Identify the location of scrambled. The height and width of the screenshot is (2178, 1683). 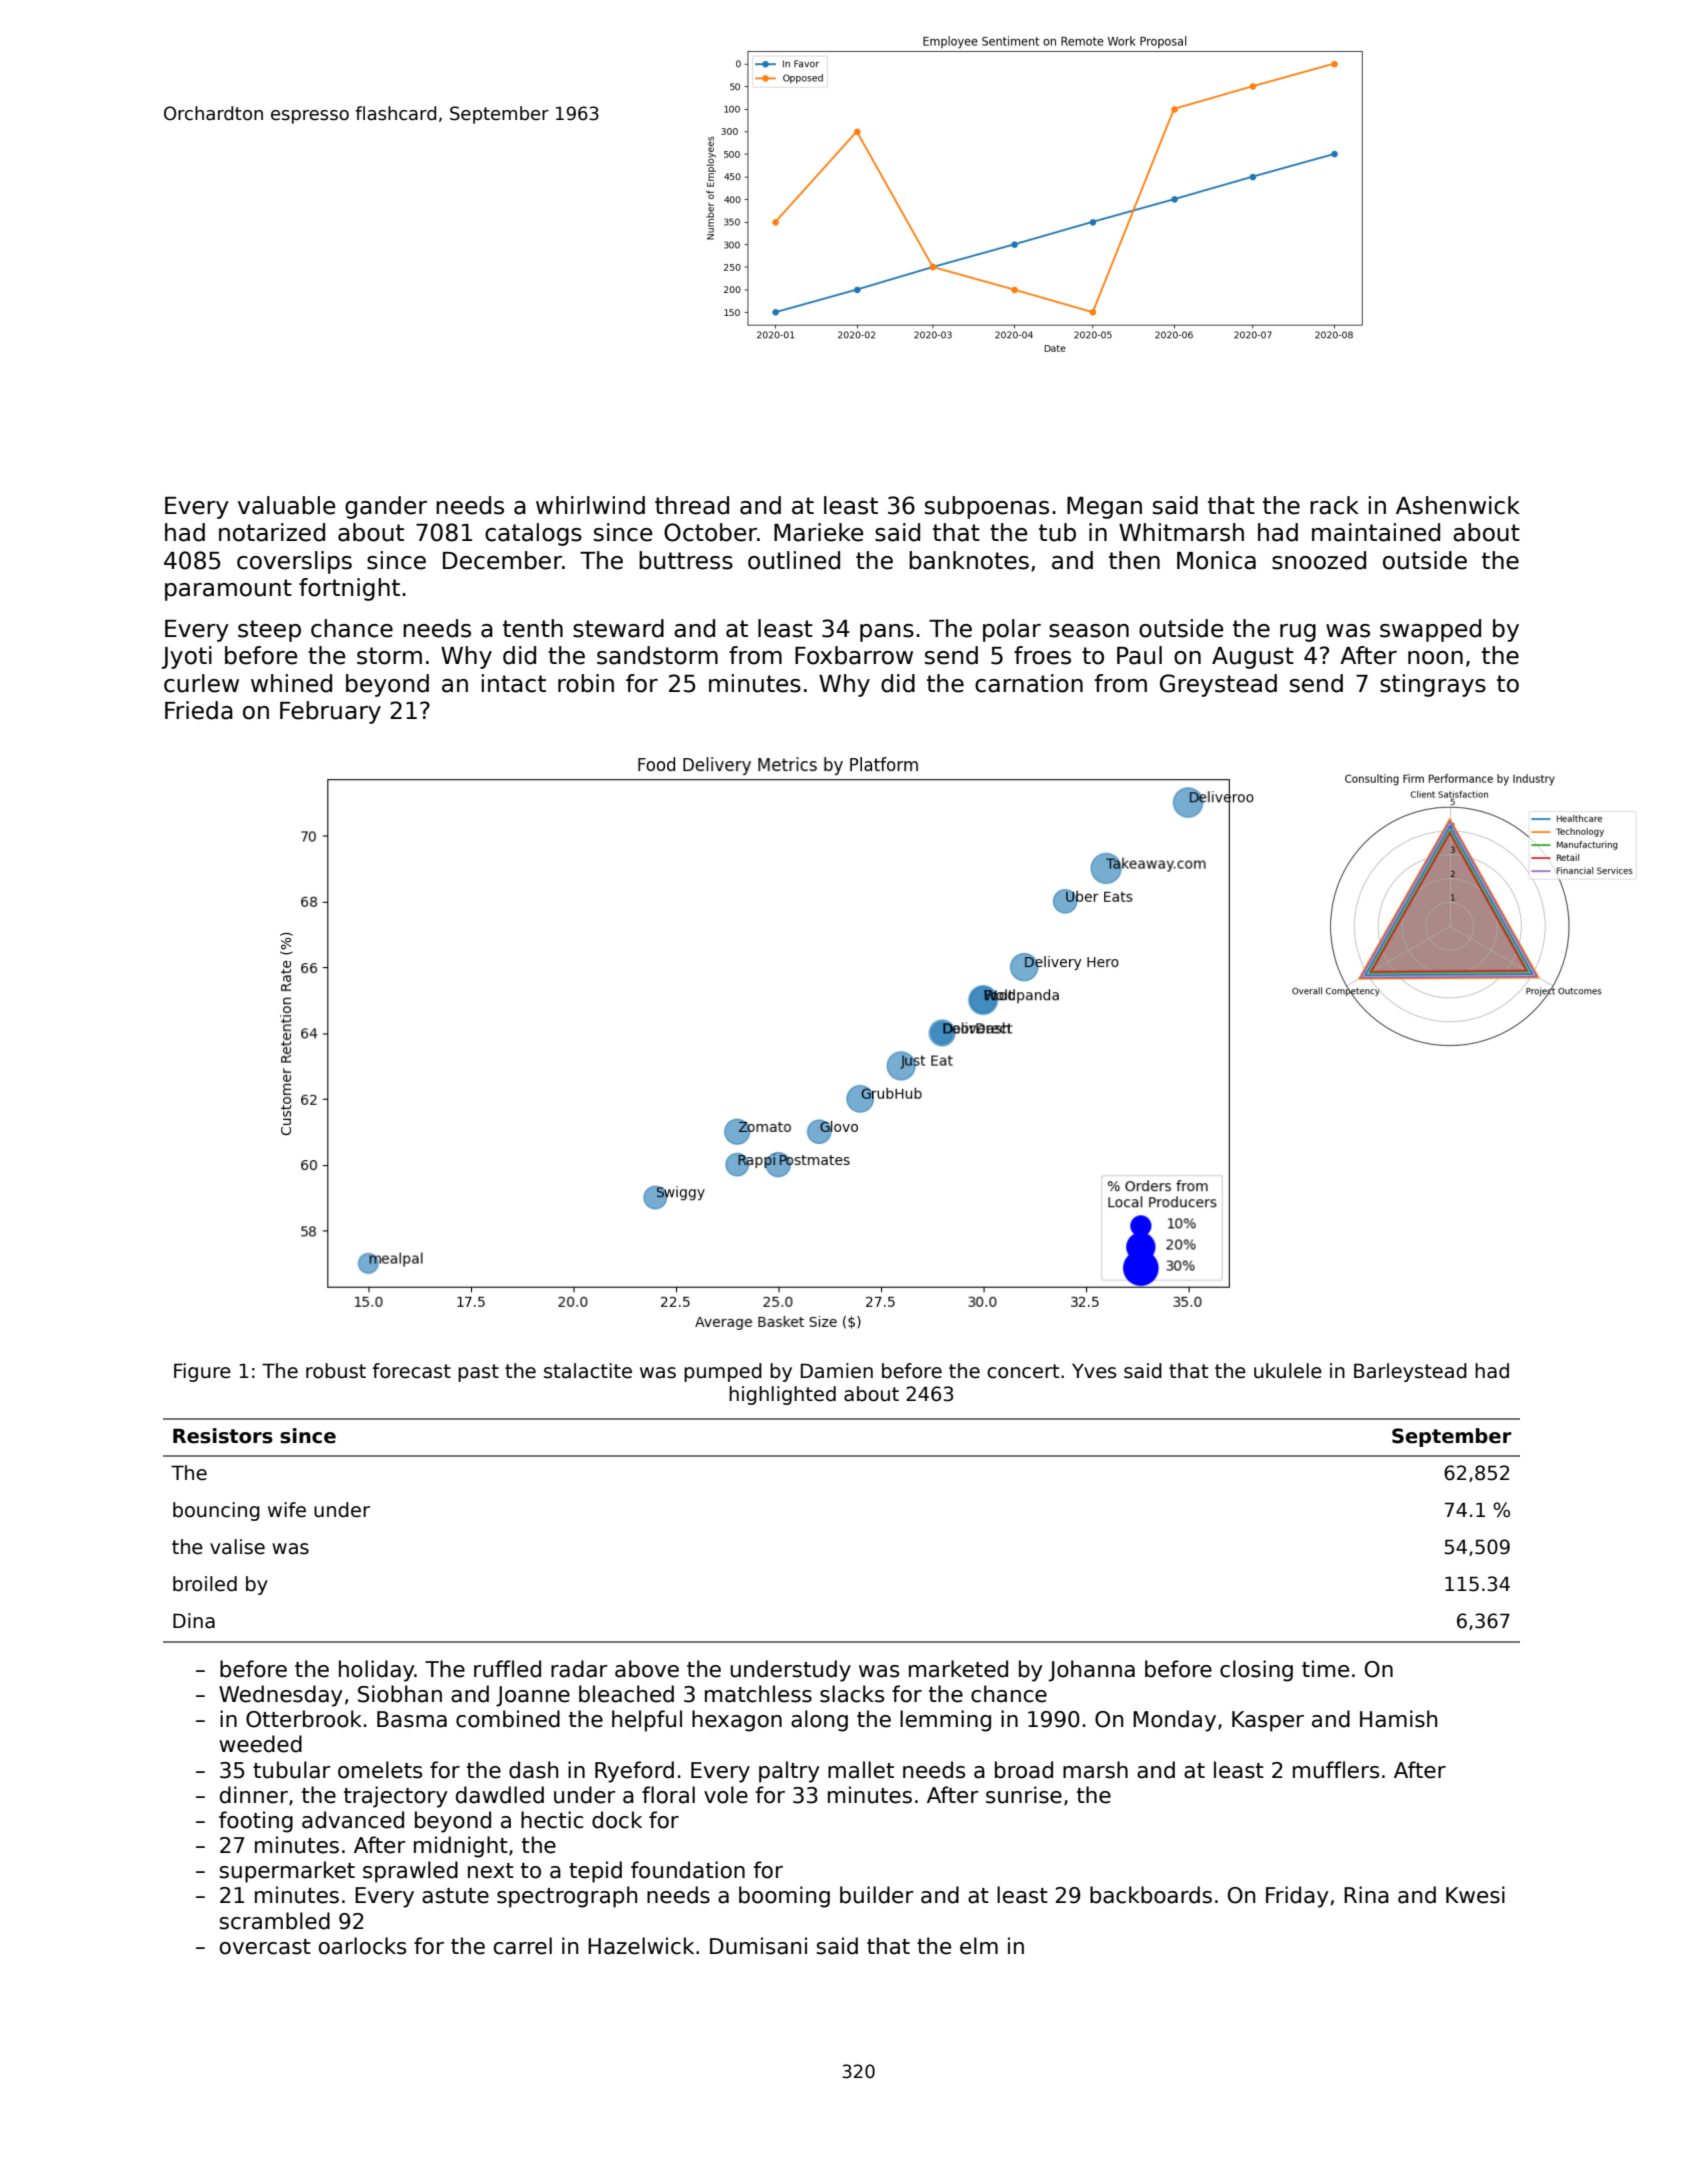
(274, 1921).
